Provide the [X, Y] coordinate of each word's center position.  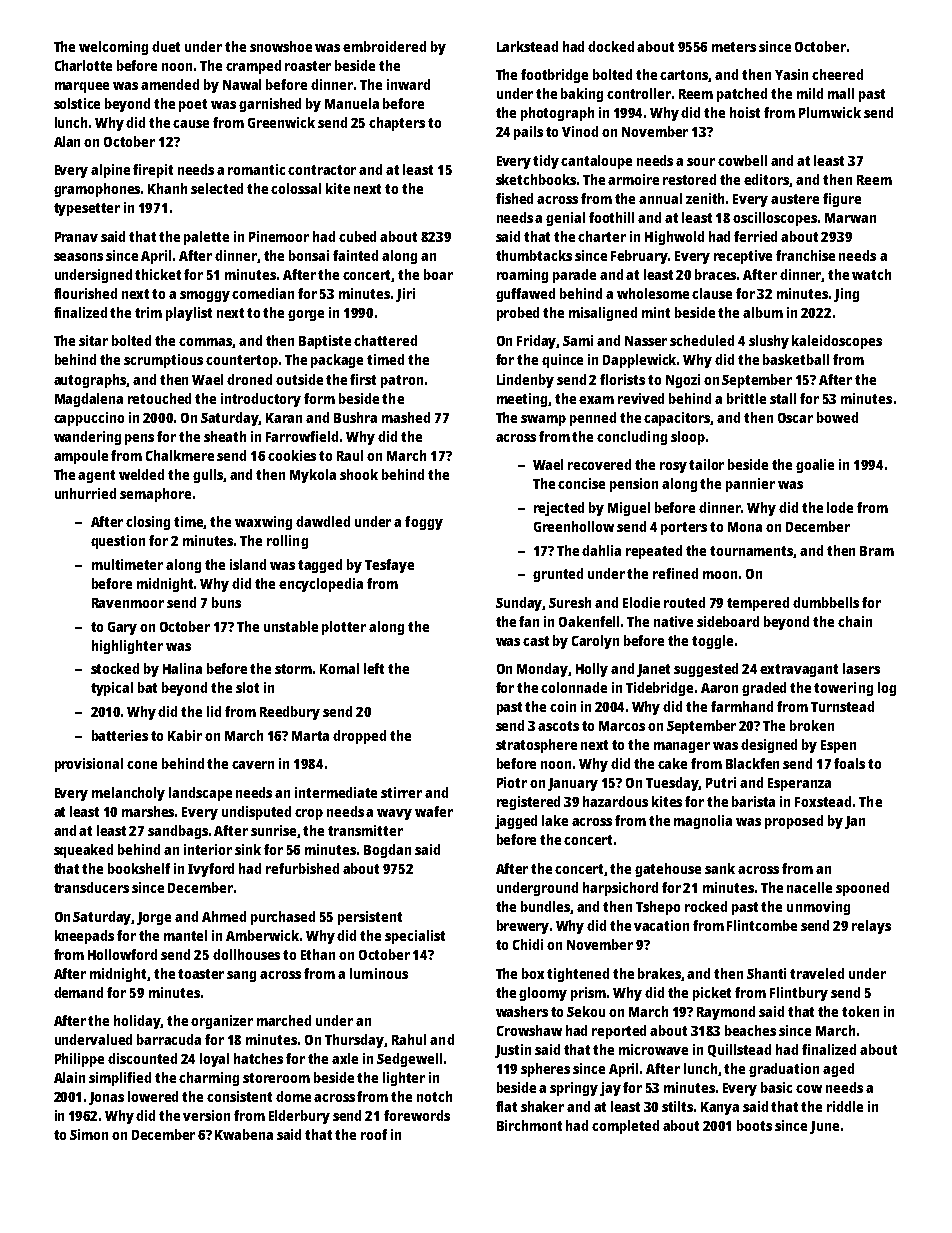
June [824, 1127]
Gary [122, 628]
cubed [357, 236]
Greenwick [281, 122]
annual [660, 198]
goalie [815, 466]
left [374, 668]
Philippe [79, 1060]
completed [625, 1127]
